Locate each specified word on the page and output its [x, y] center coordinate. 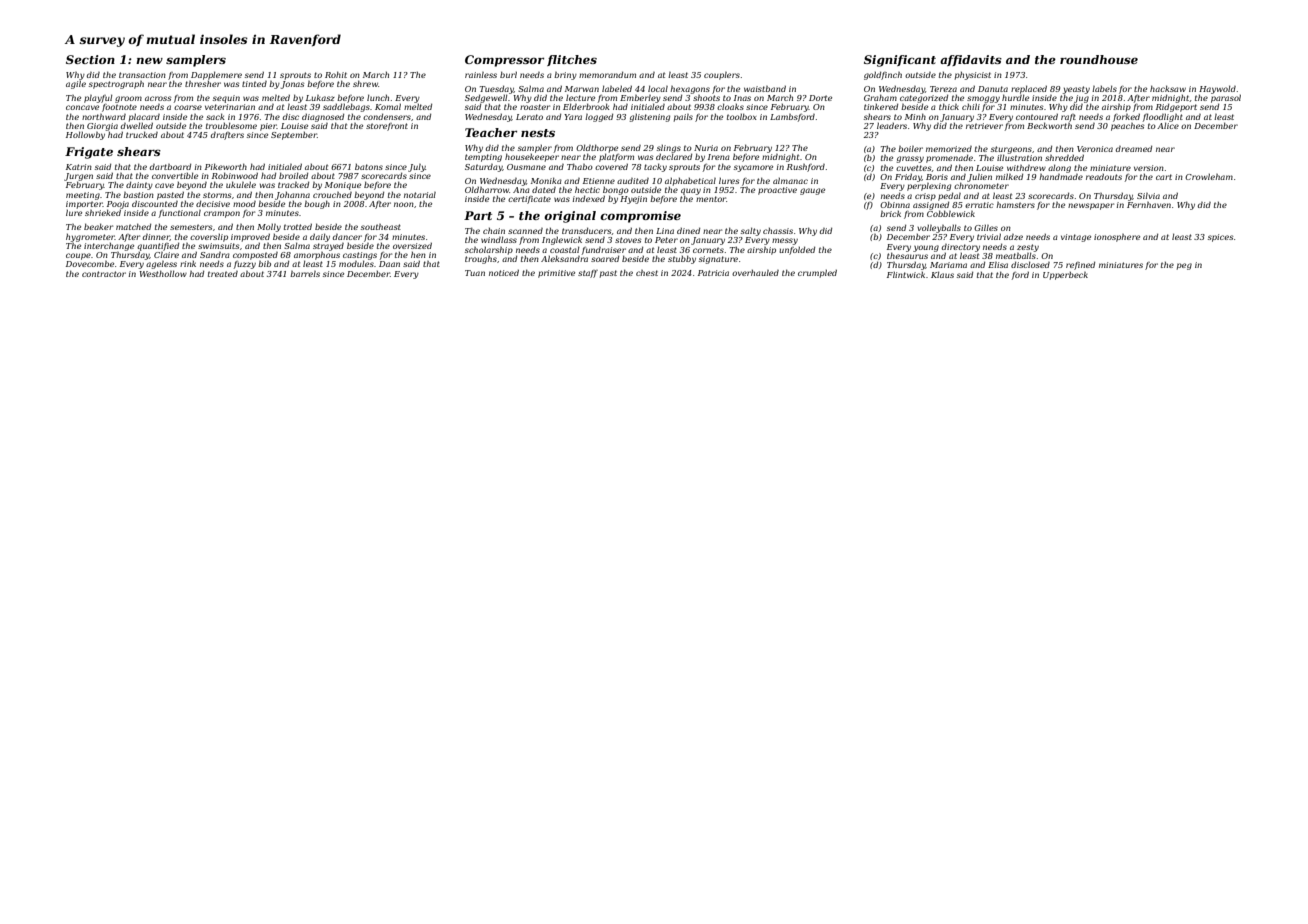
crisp [925, 197]
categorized [924, 98]
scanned [525, 231]
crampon [222, 214]
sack [215, 116]
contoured [1037, 117]
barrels [305, 274]
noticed [504, 273]
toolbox [742, 116]
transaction [142, 75]
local [658, 88]
